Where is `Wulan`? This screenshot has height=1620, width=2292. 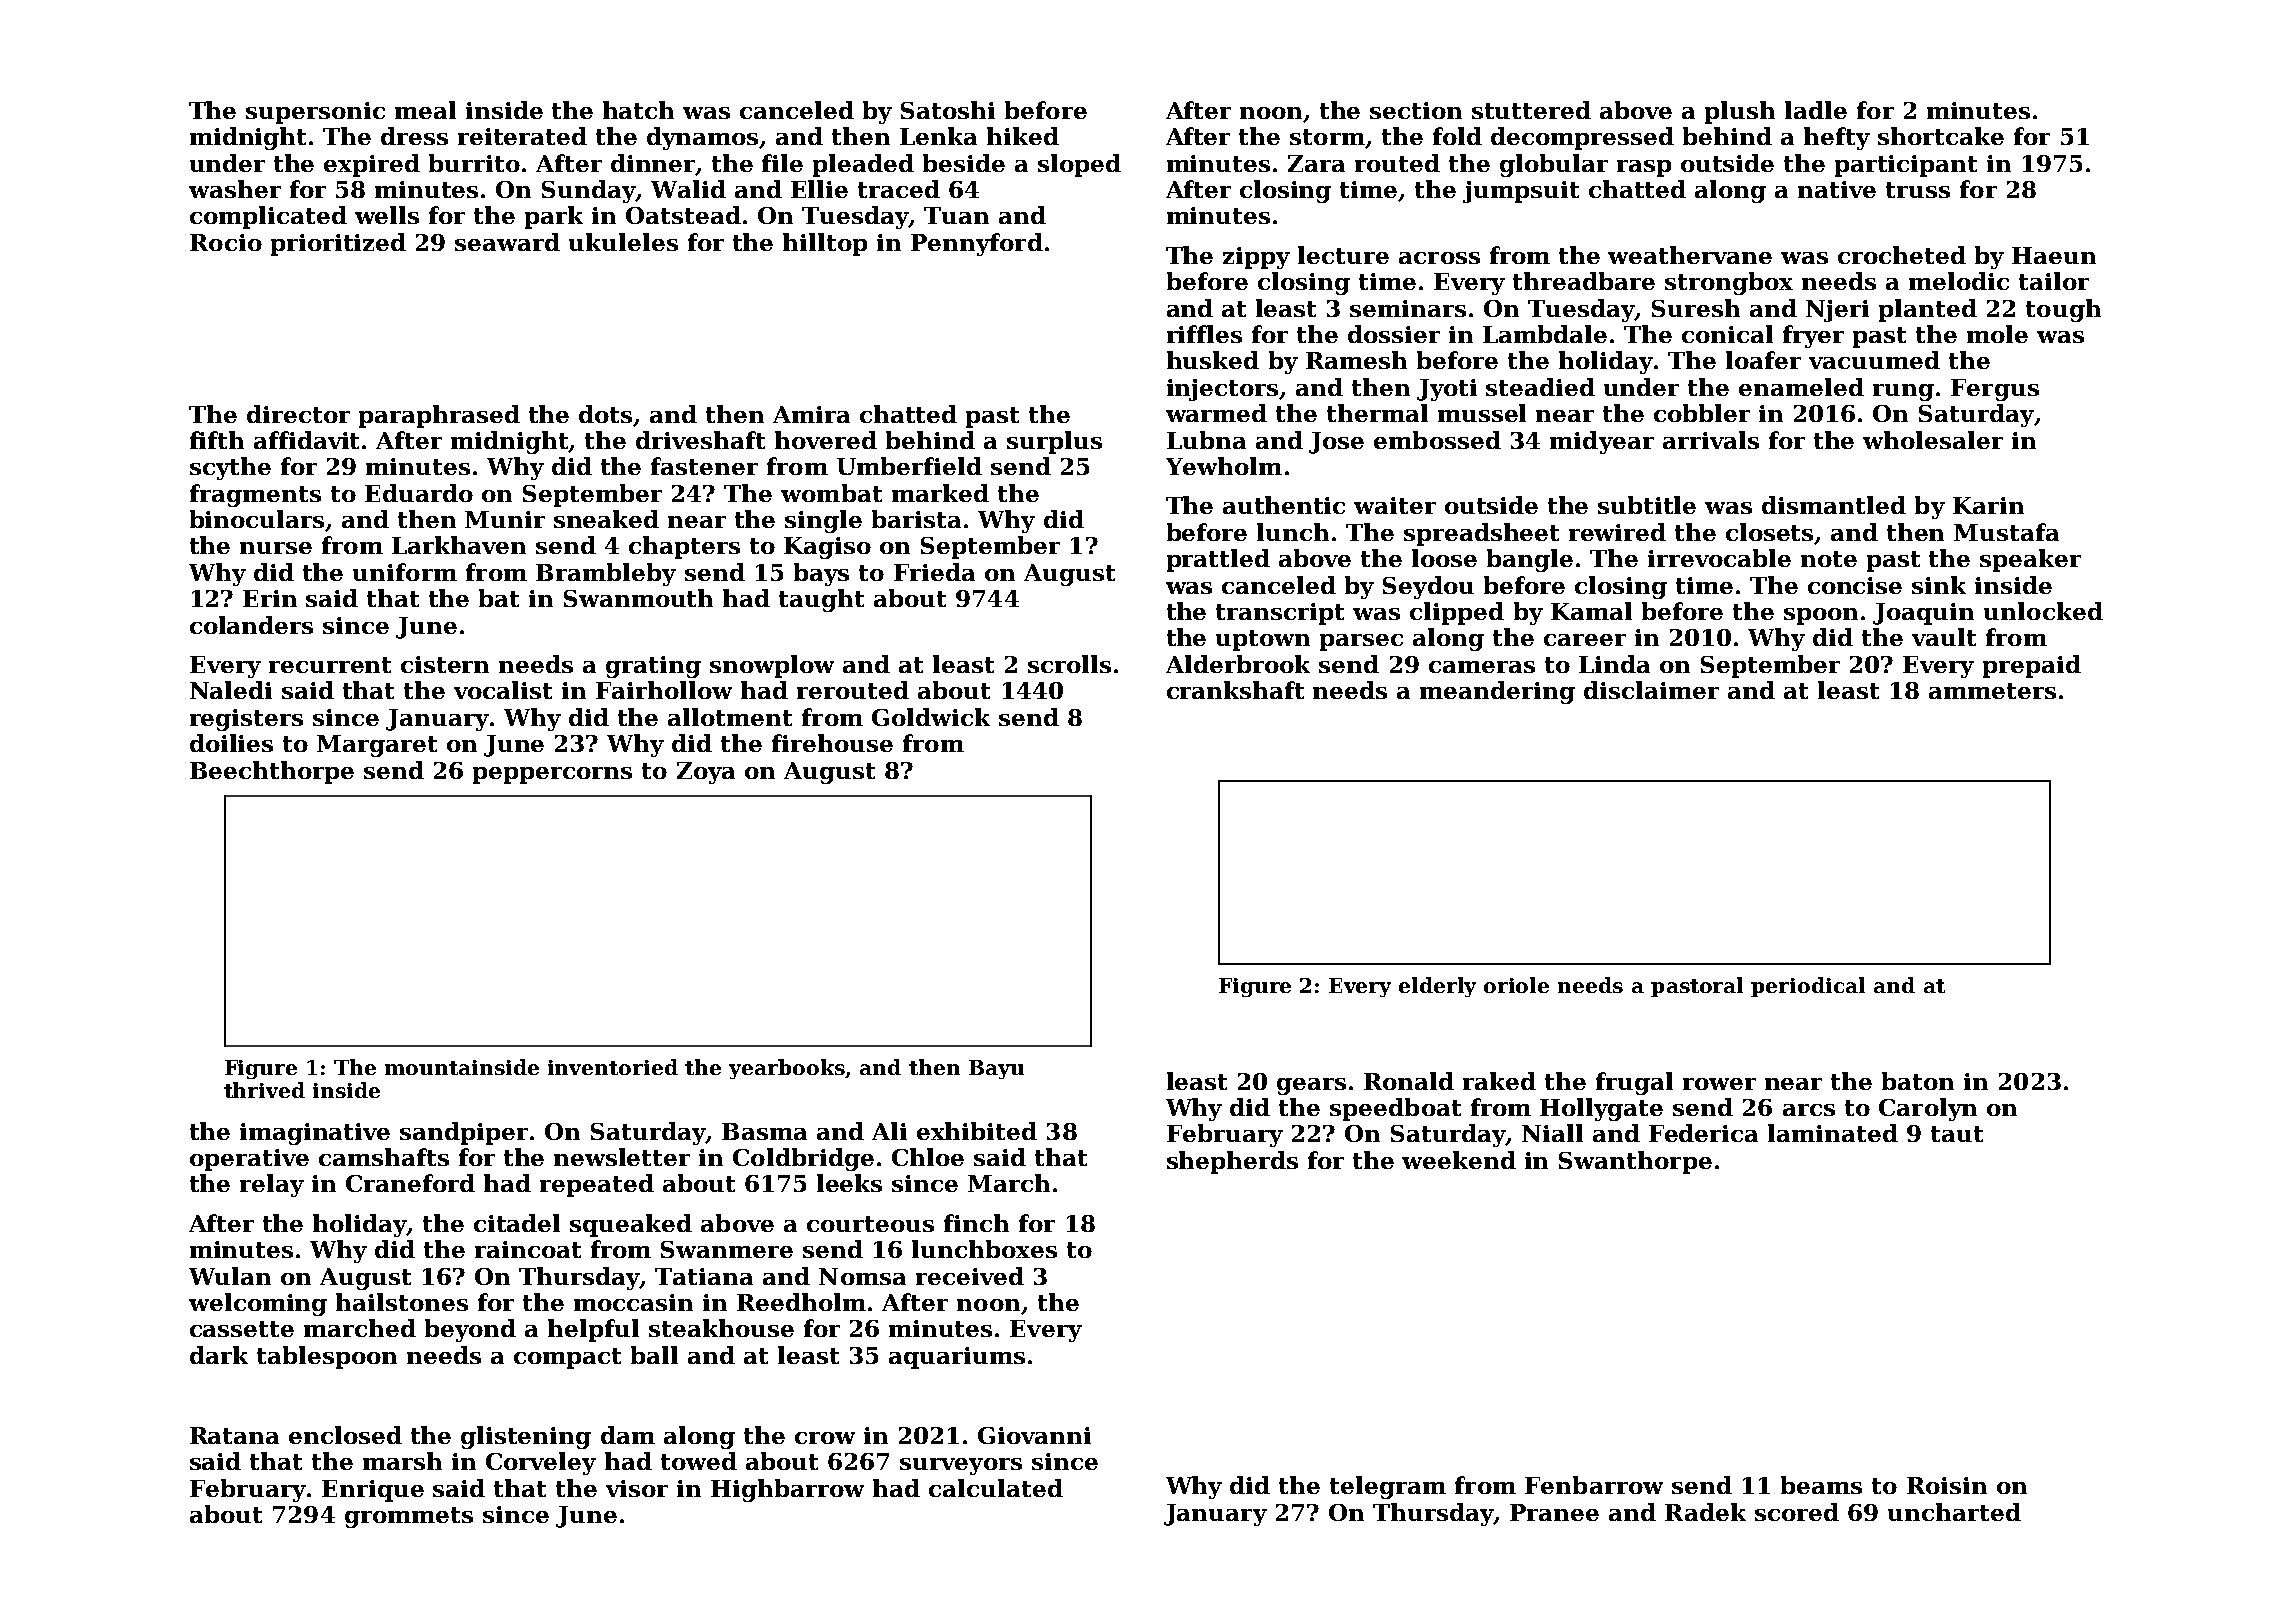
Wulan is located at coordinates (230, 1276).
